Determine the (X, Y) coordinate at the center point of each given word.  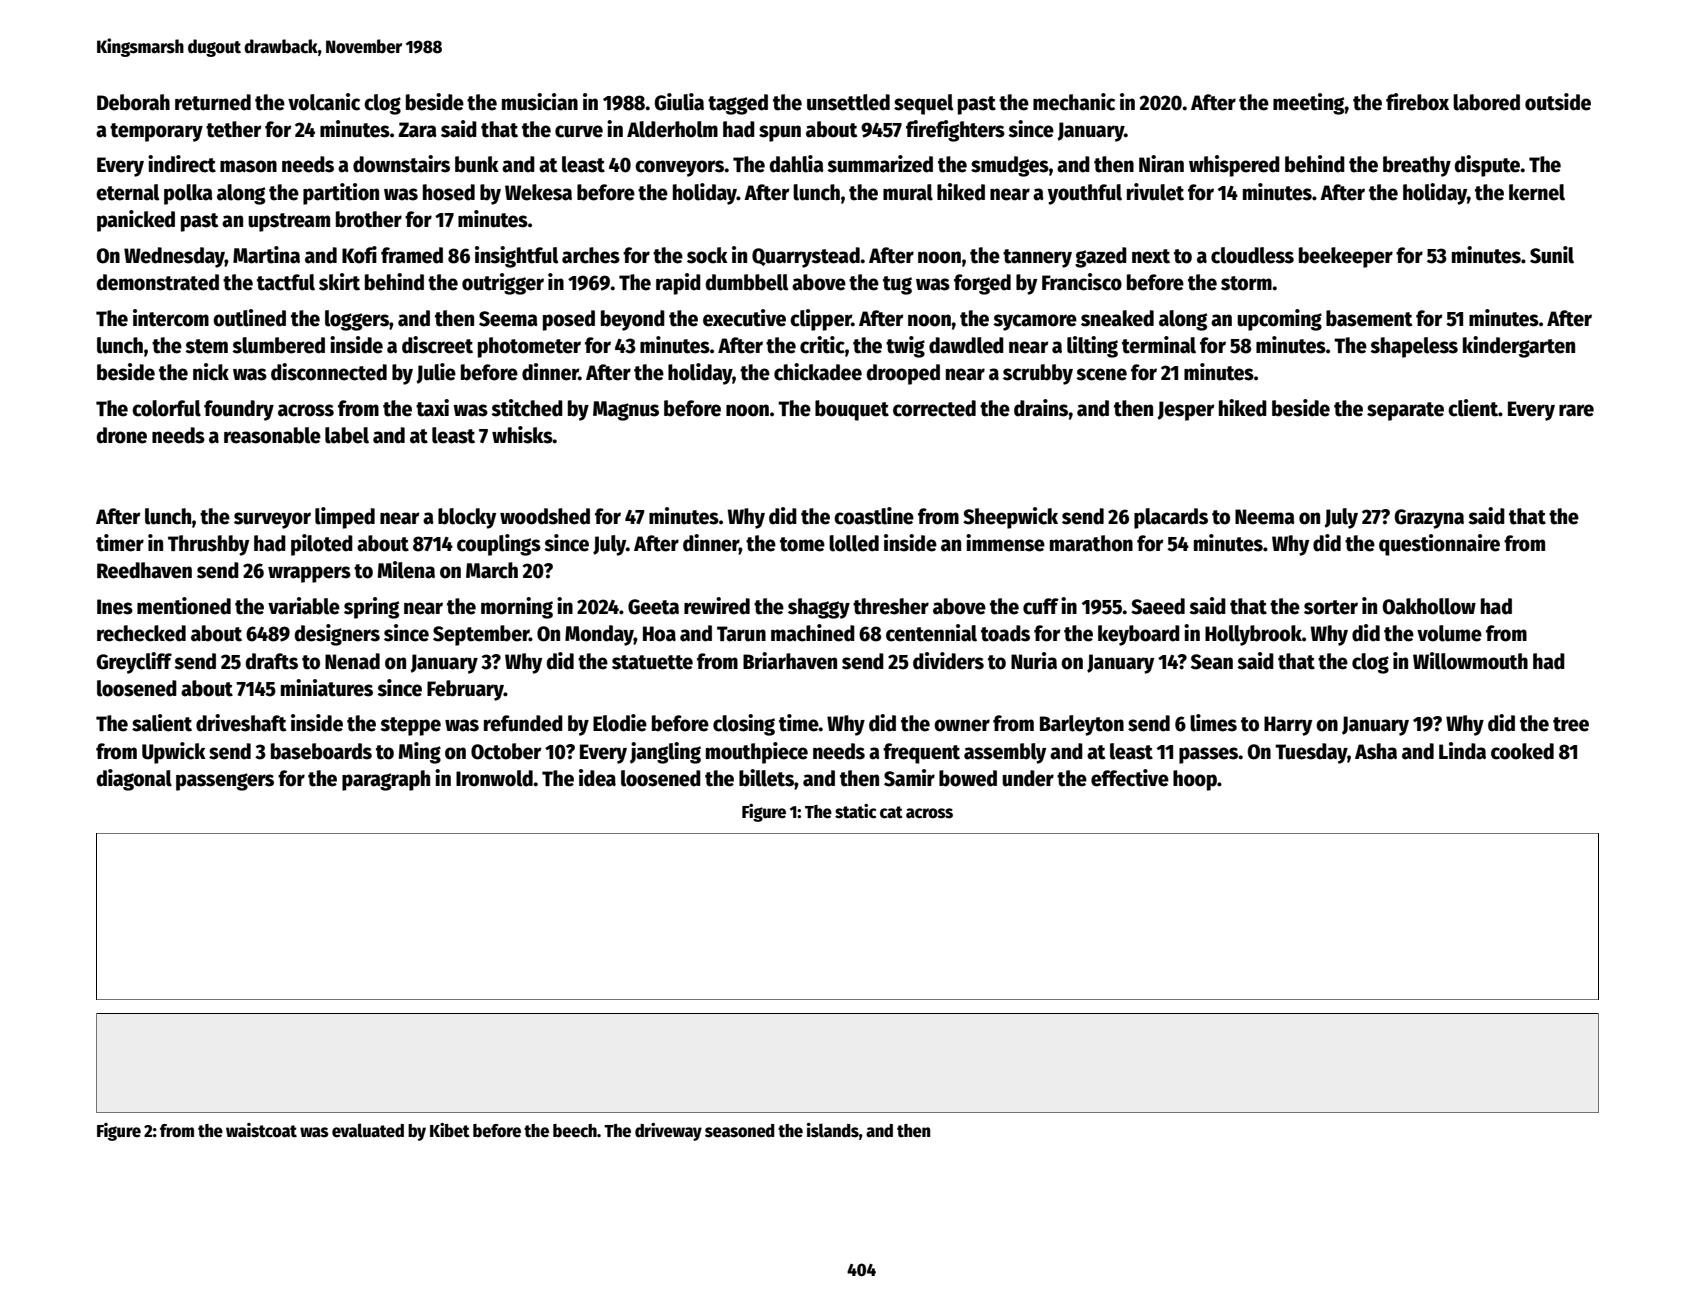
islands (833, 1130)
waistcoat (261, 1130)
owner (962, 725)
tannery (1037, 258)
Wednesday (174, 257)
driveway (668, 1132)
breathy (1417, 166)
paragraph (386, 780)
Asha (1376, 751)
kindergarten (1519, 347)
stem (206, 346)
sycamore (1035, 322)
